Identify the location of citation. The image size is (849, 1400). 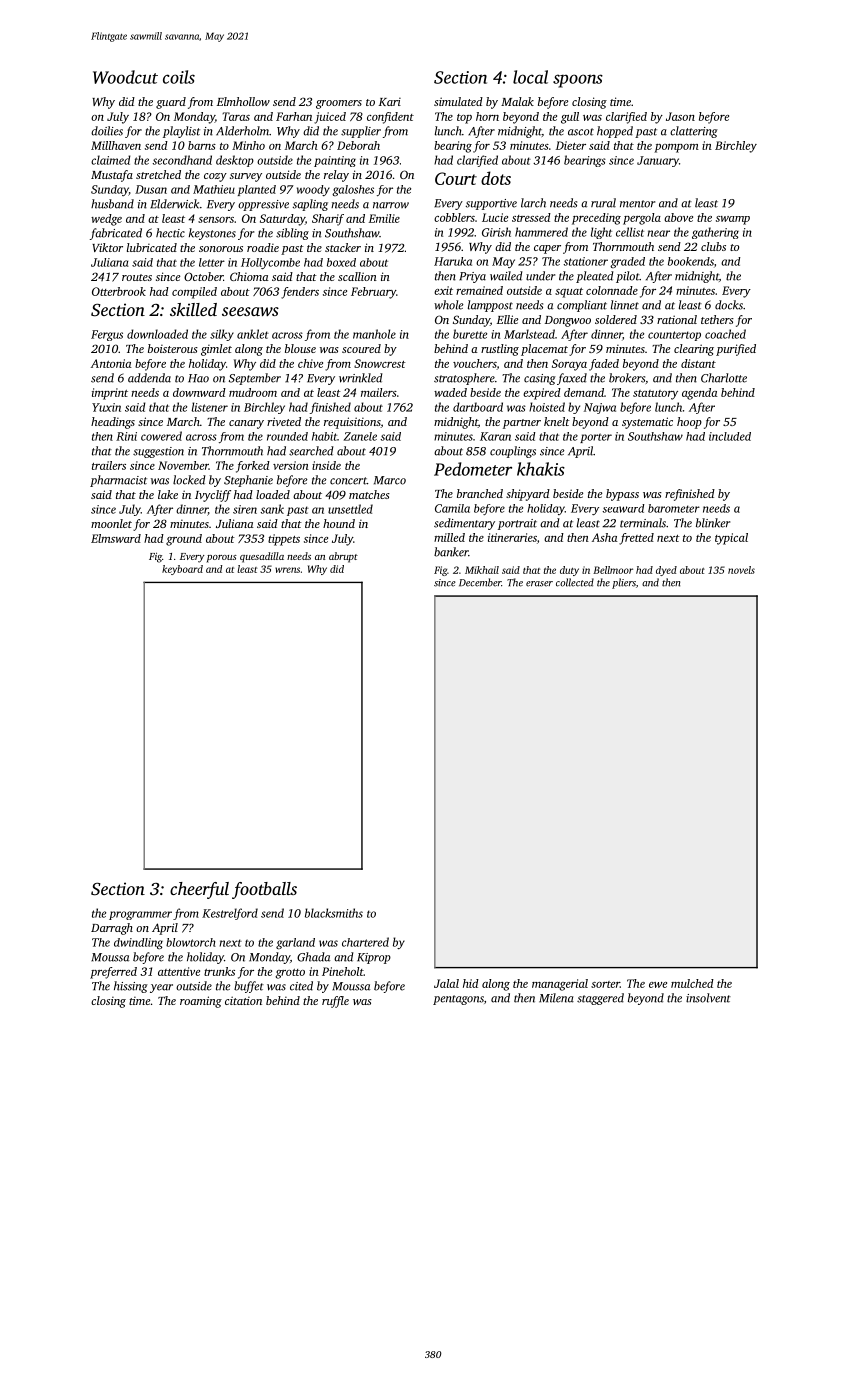
(243, 1000).
